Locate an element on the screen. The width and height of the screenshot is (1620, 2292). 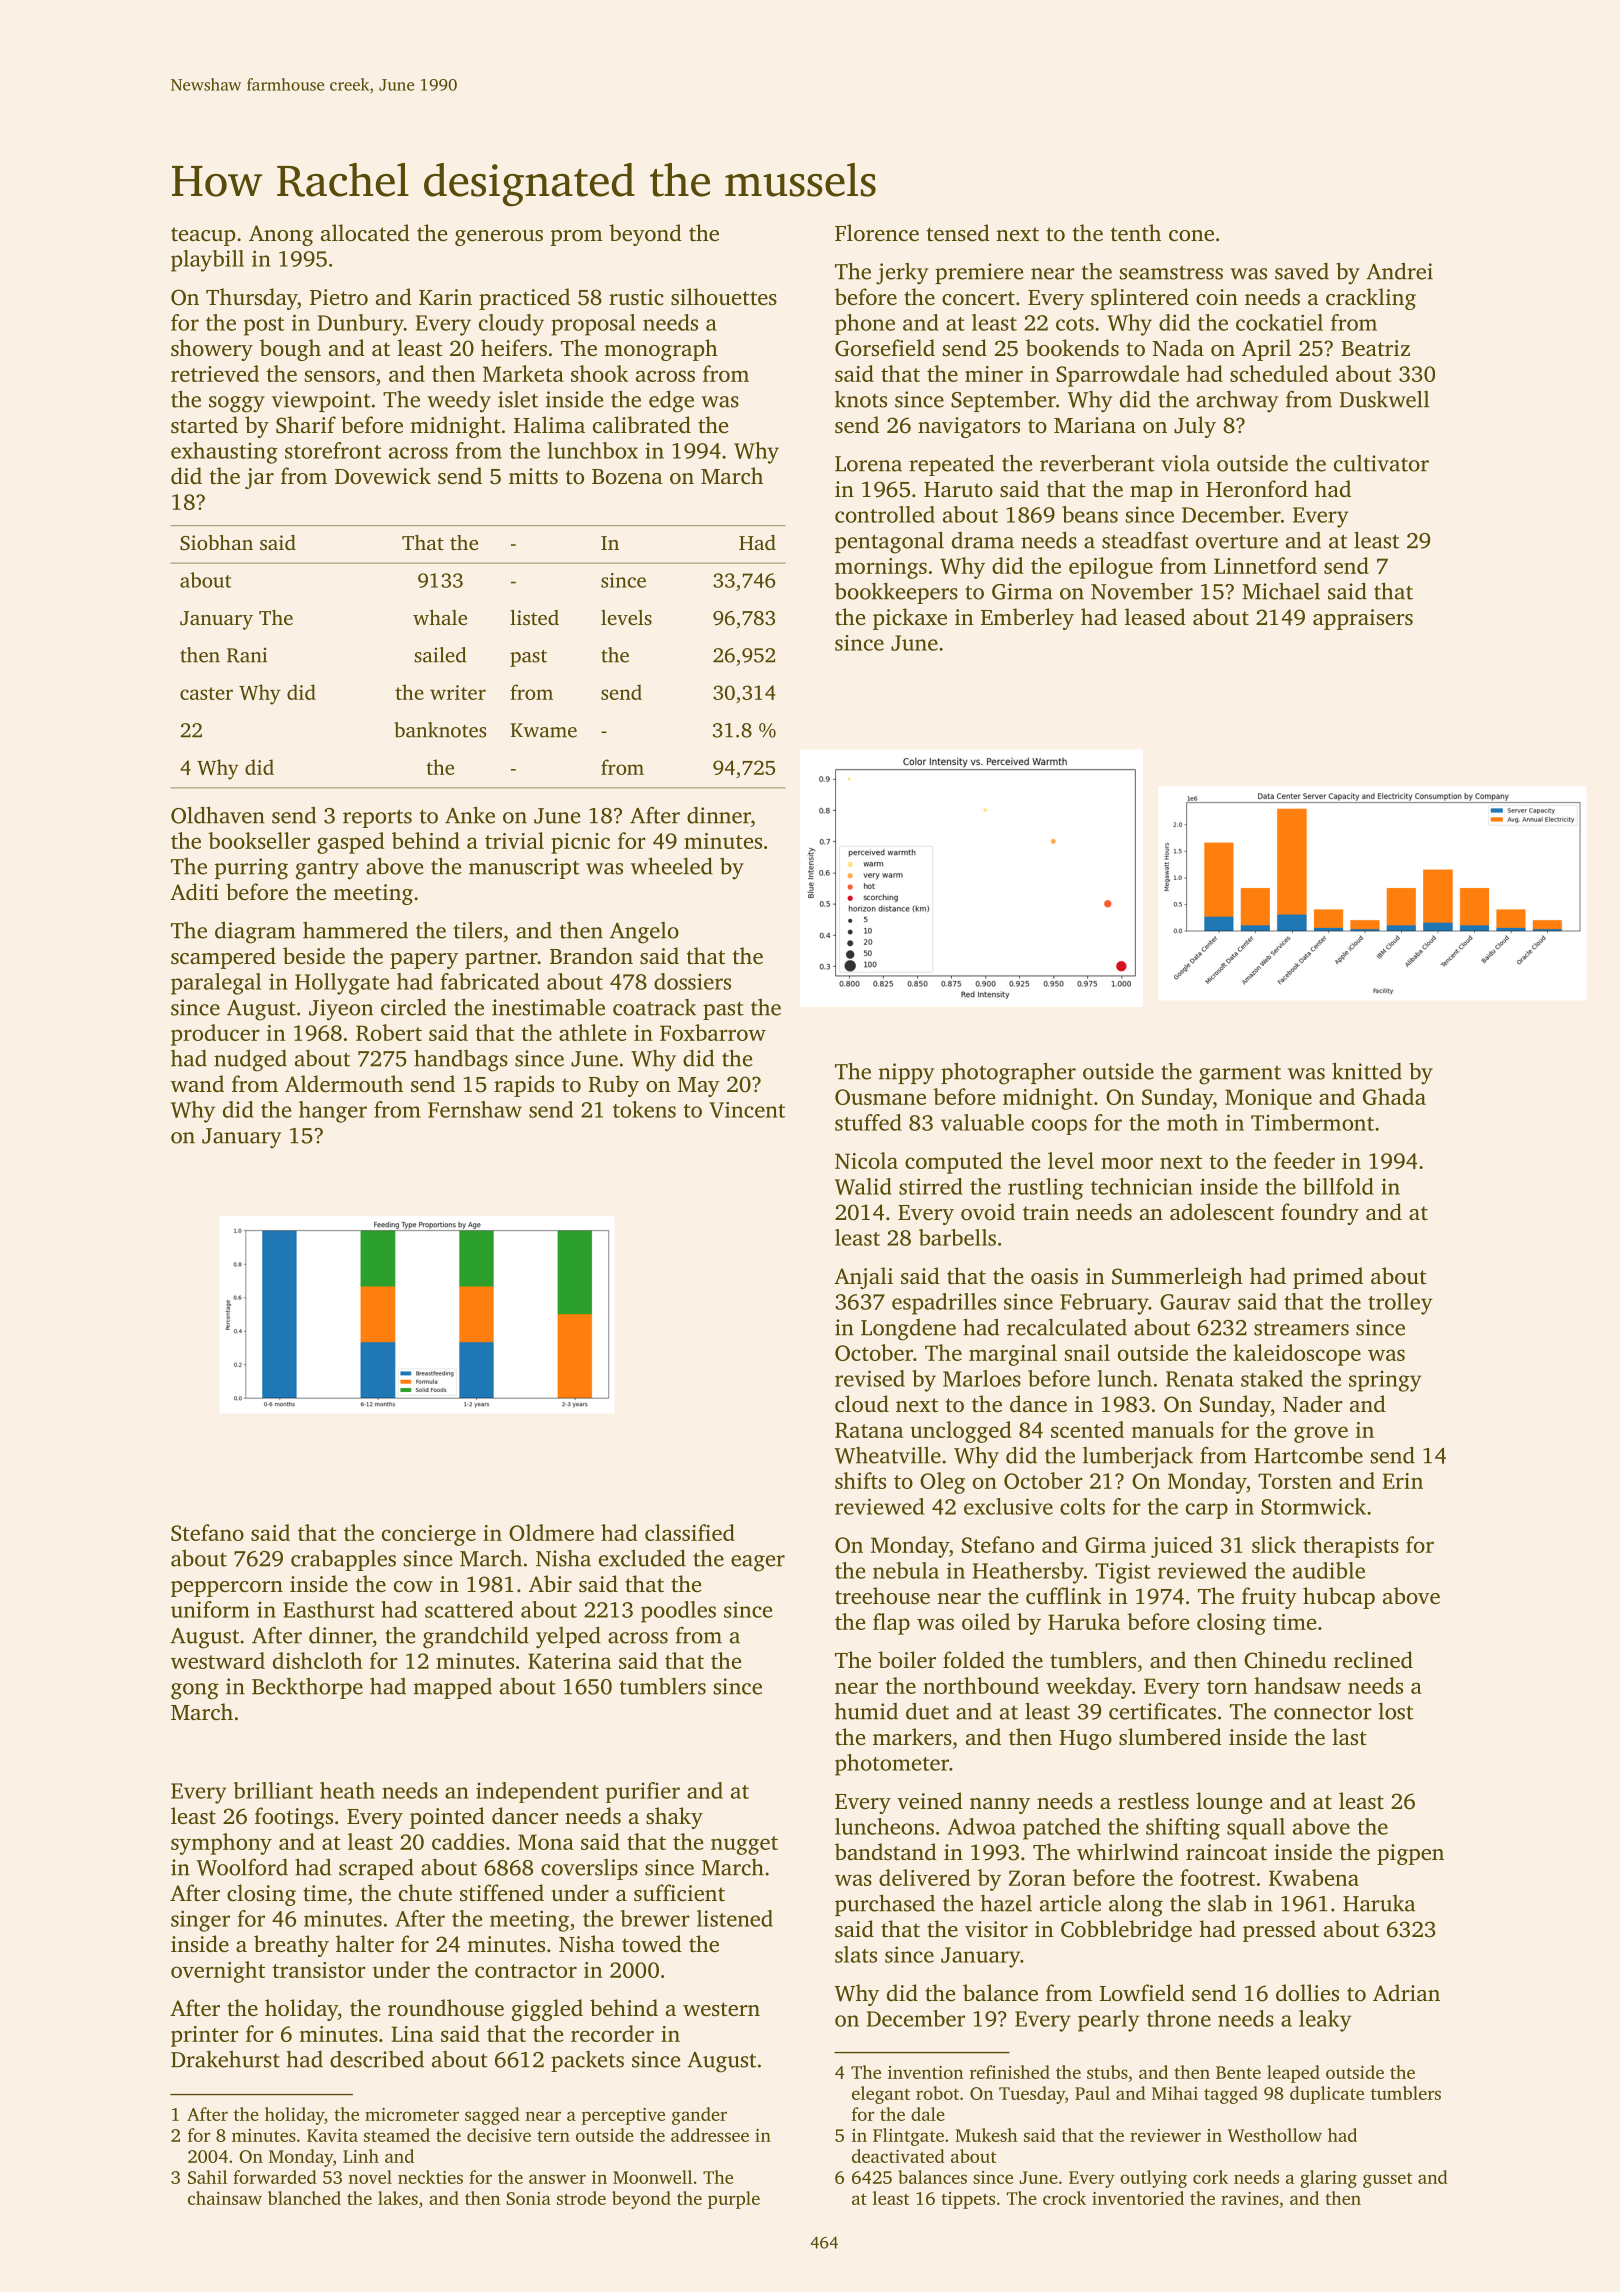
peppercorn is located at coordinates (227, 1589).
